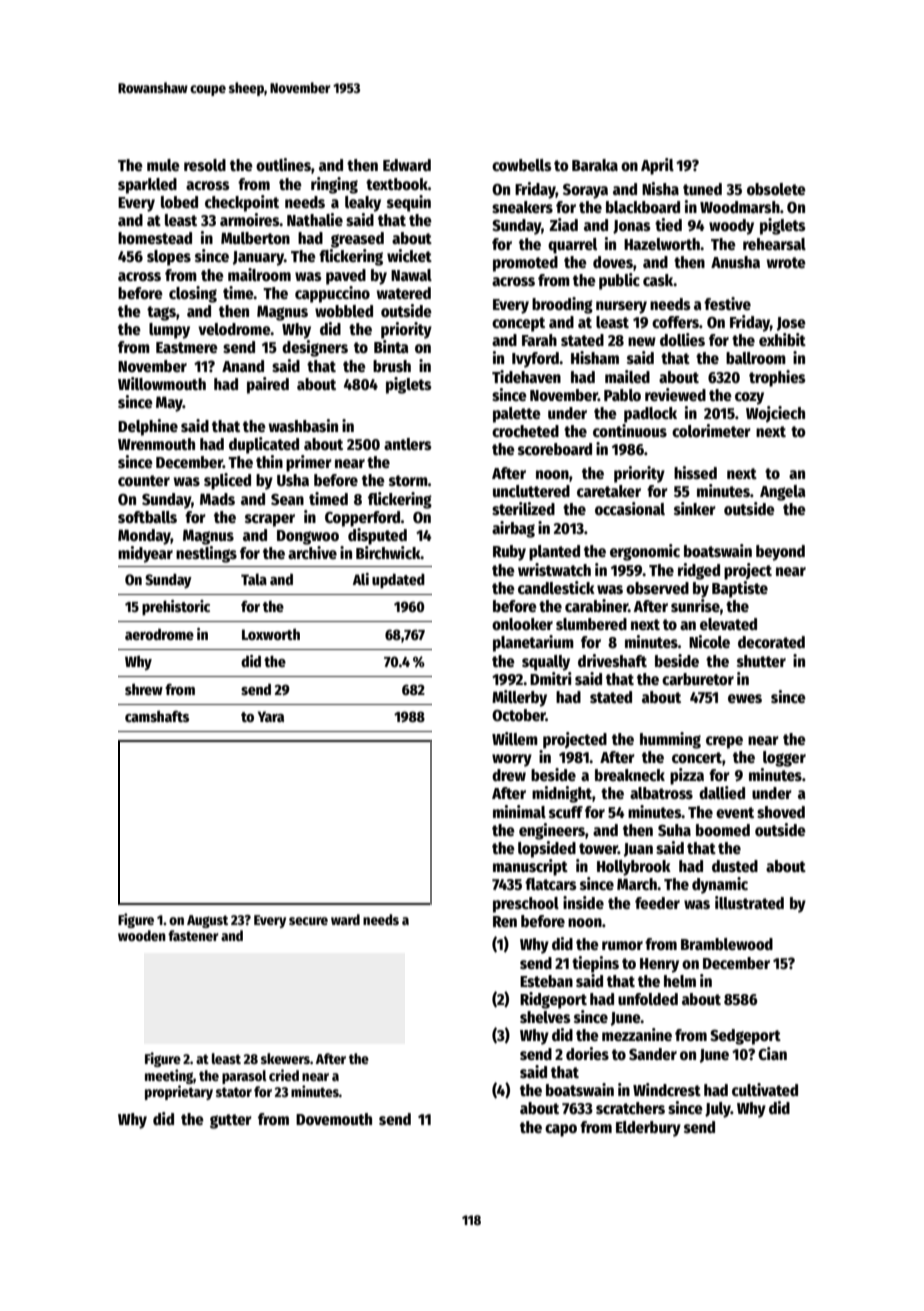 This screenshot has height=1311, width=924. I want to click on cask, so click(658, 280).
